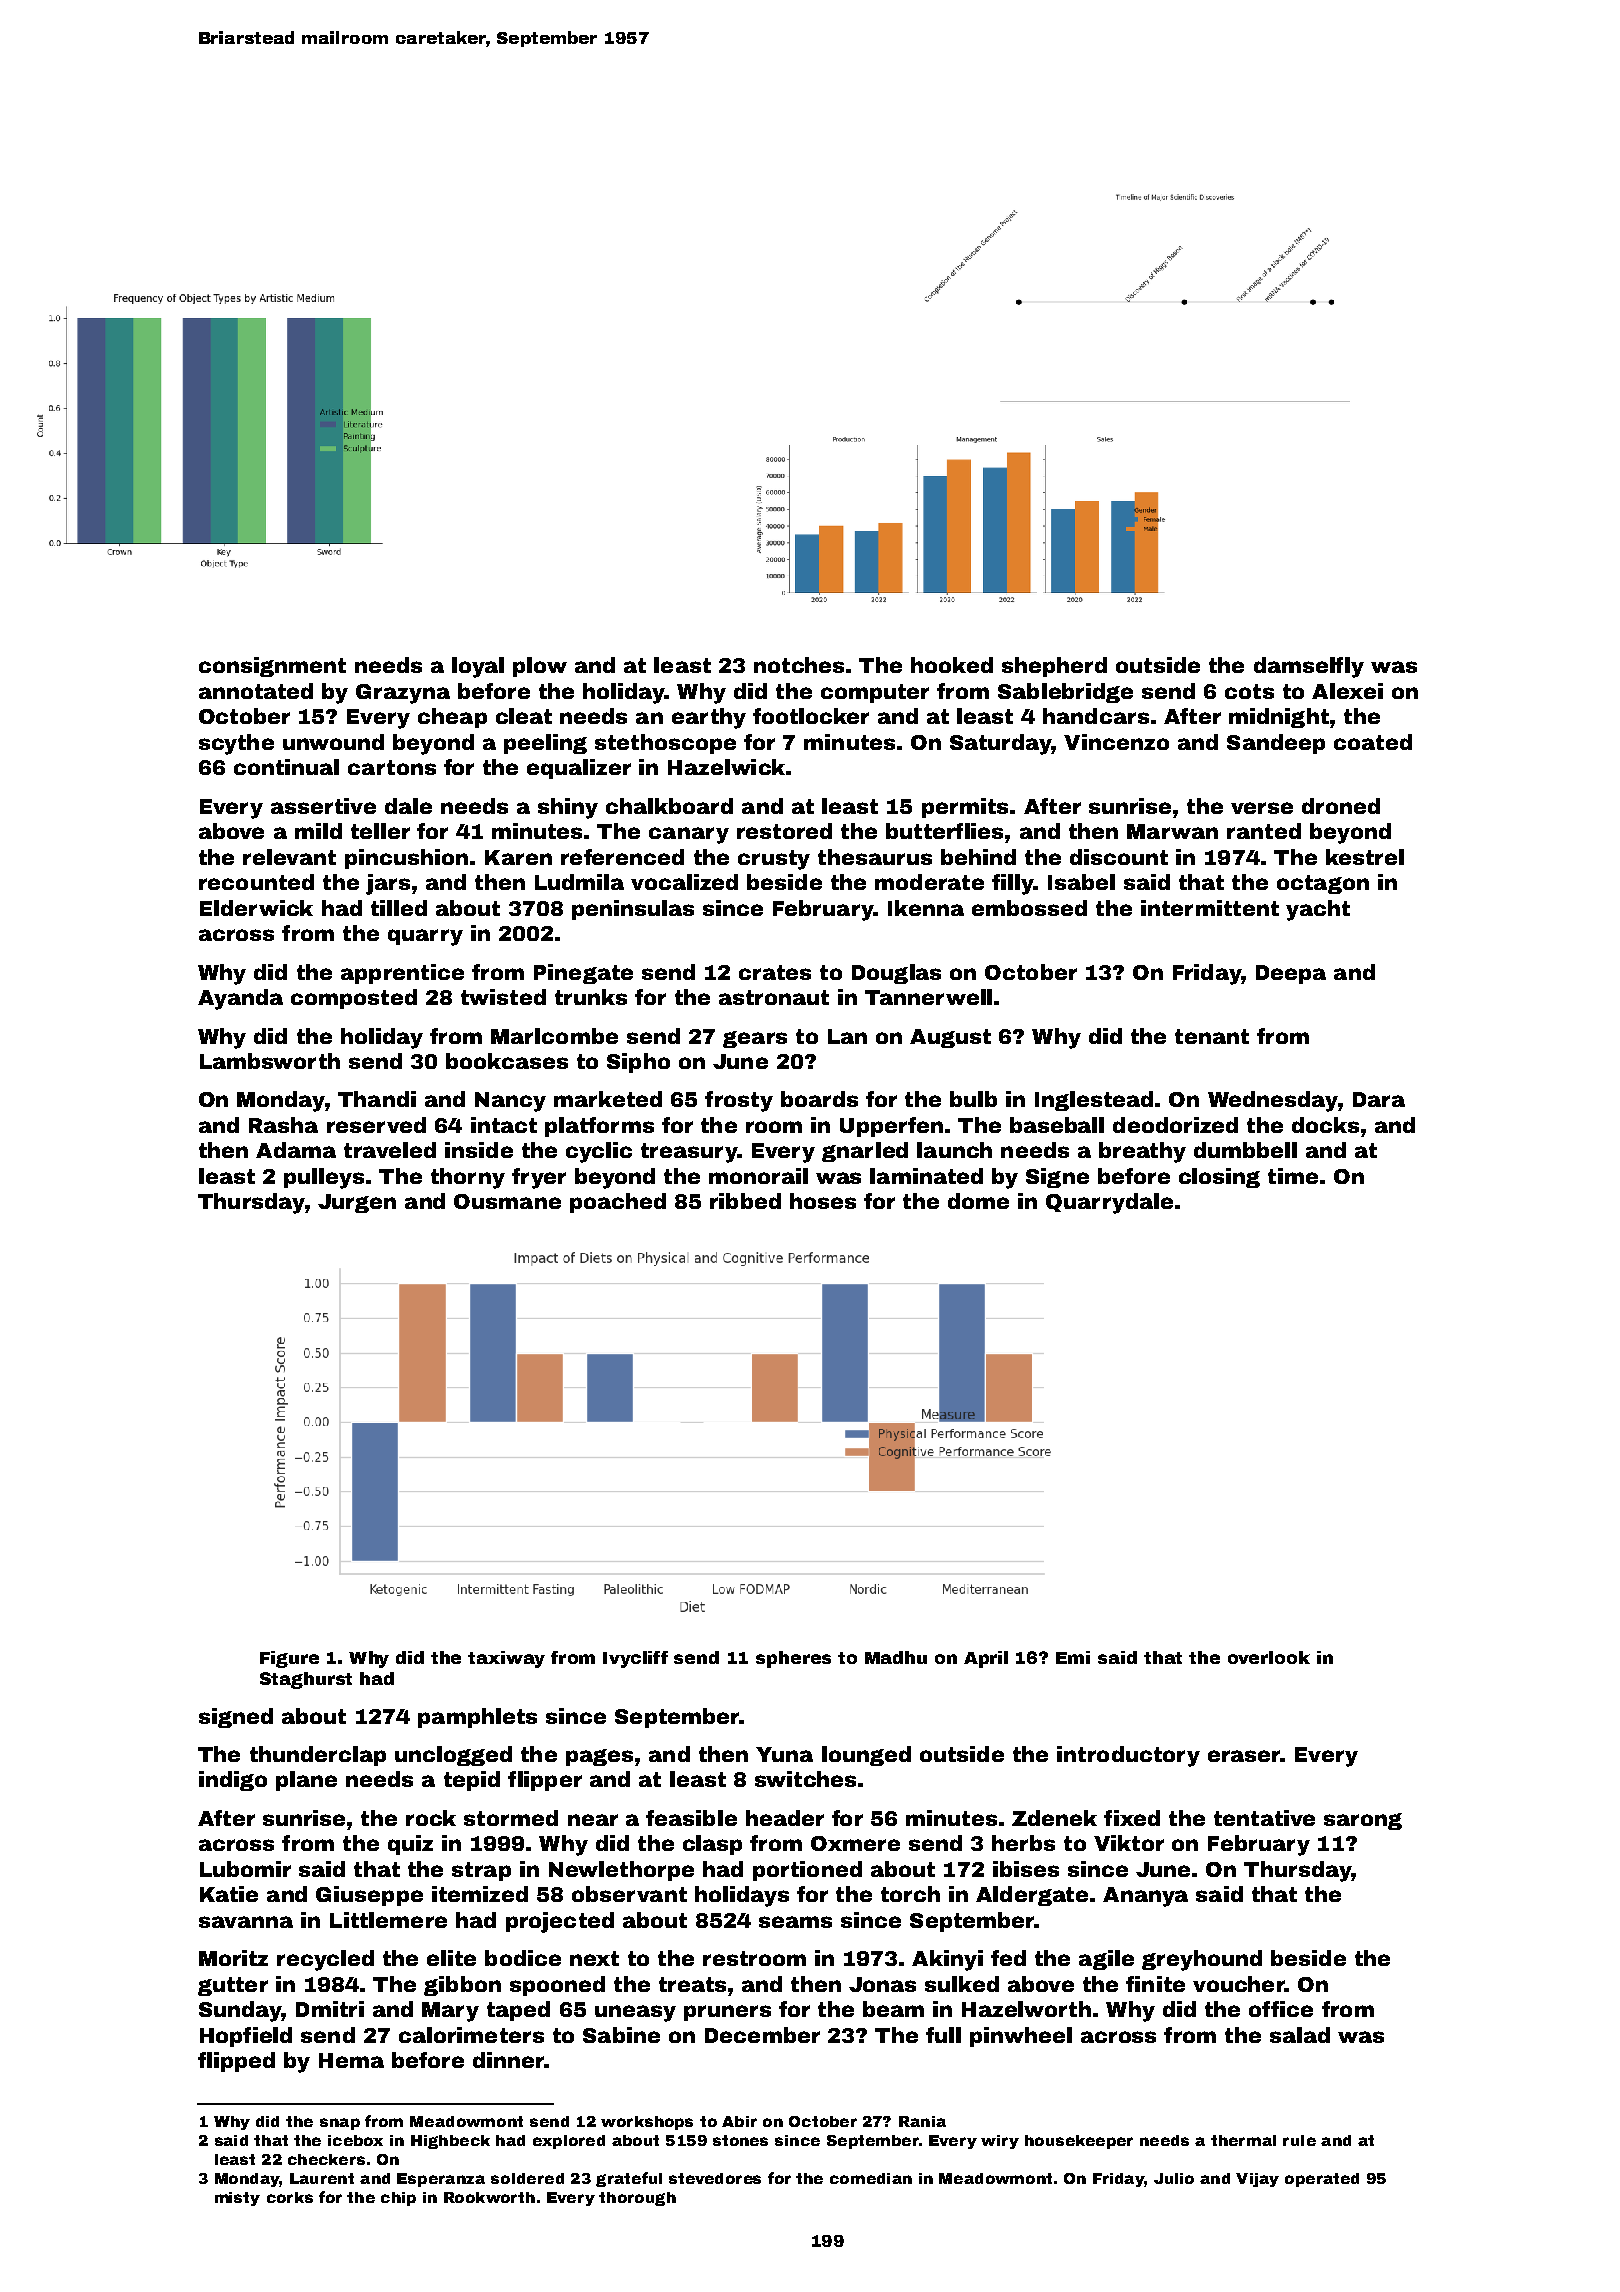 The image size is (1620, 2292). What do you see at coordinates (709, 718) in the image?
I see `earthy` at bounding box center [709, 718].
